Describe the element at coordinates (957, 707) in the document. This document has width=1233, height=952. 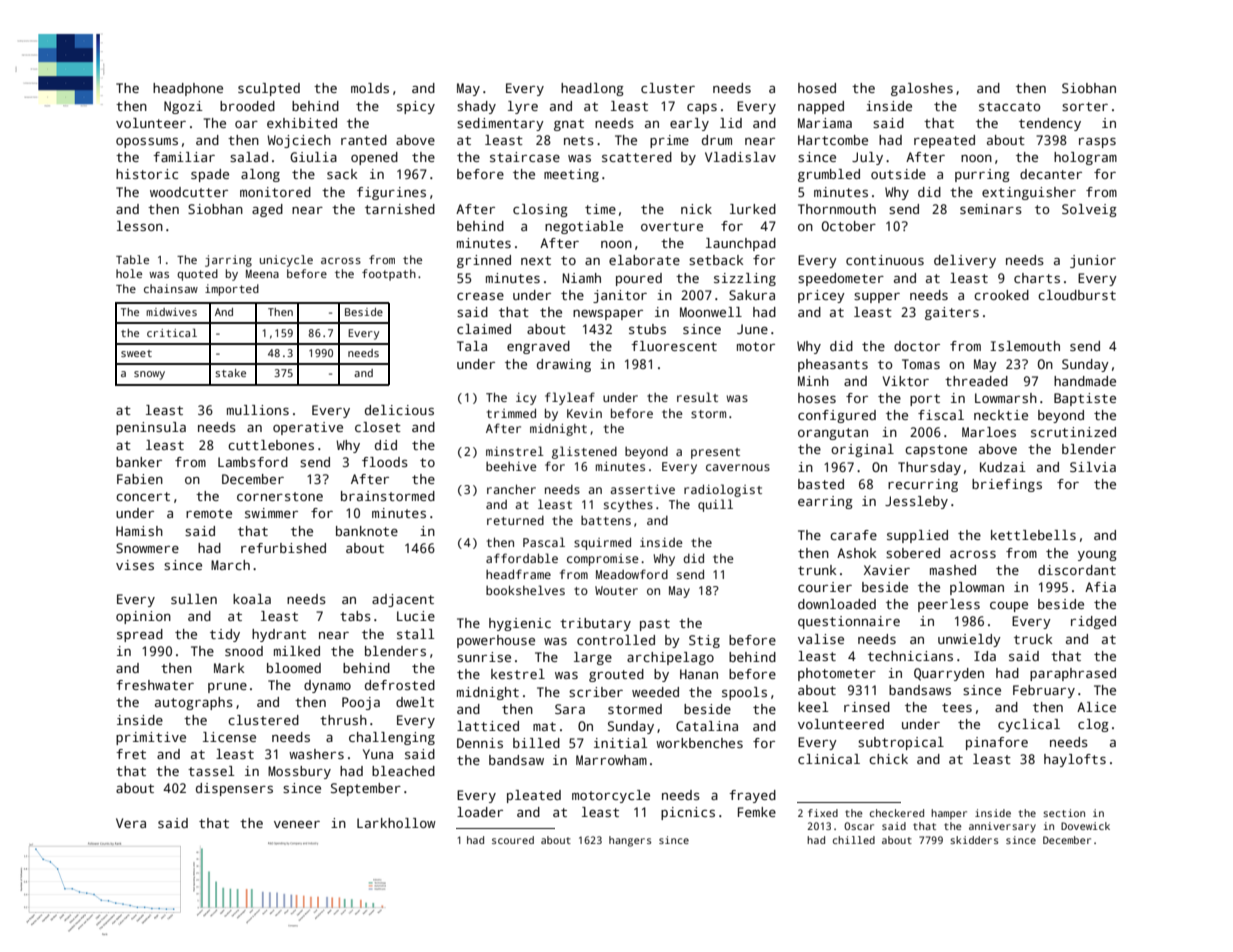
I see `tees` at that location.
